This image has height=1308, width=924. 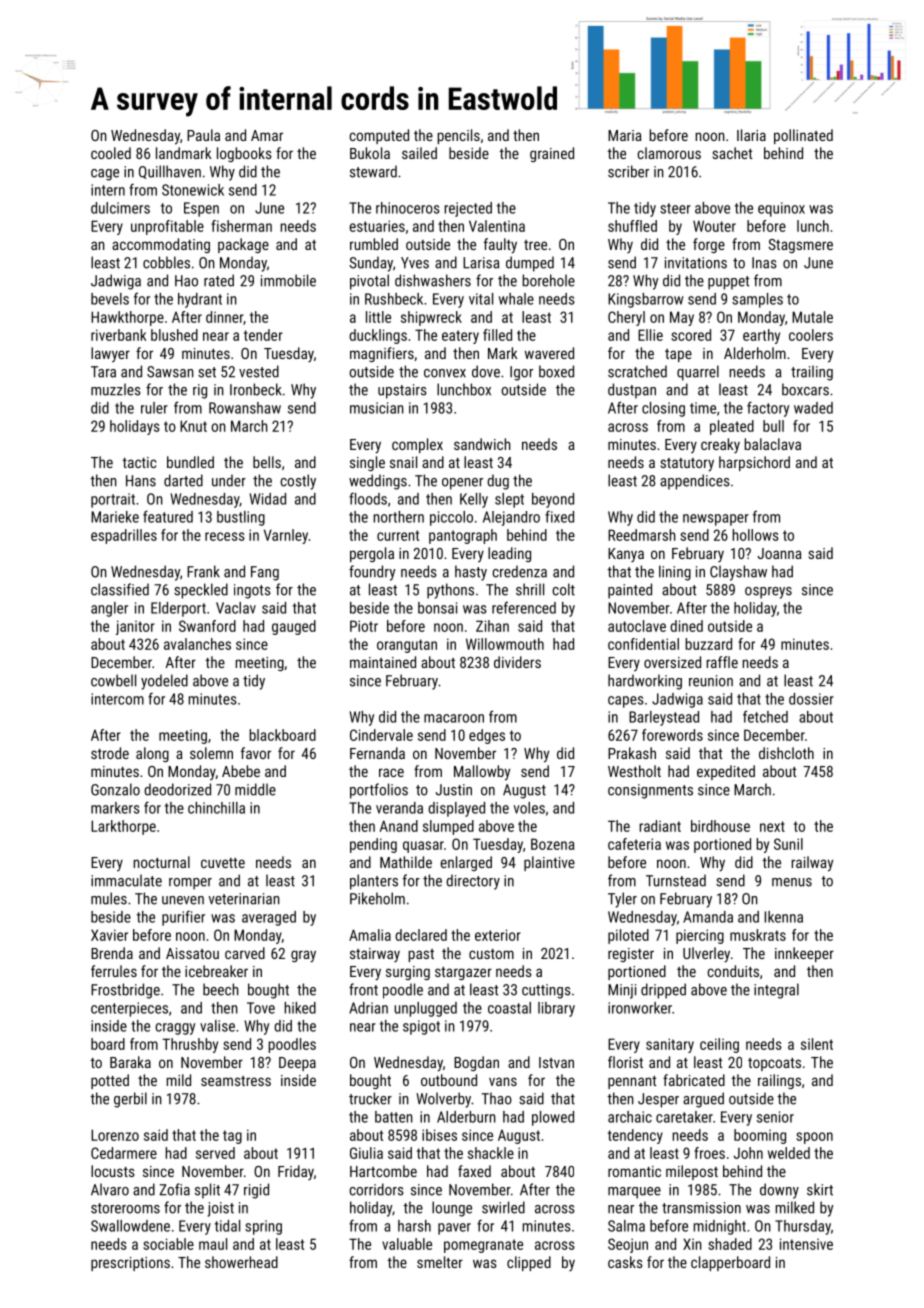 I want to click on grained, so click(x=552, y=154).
